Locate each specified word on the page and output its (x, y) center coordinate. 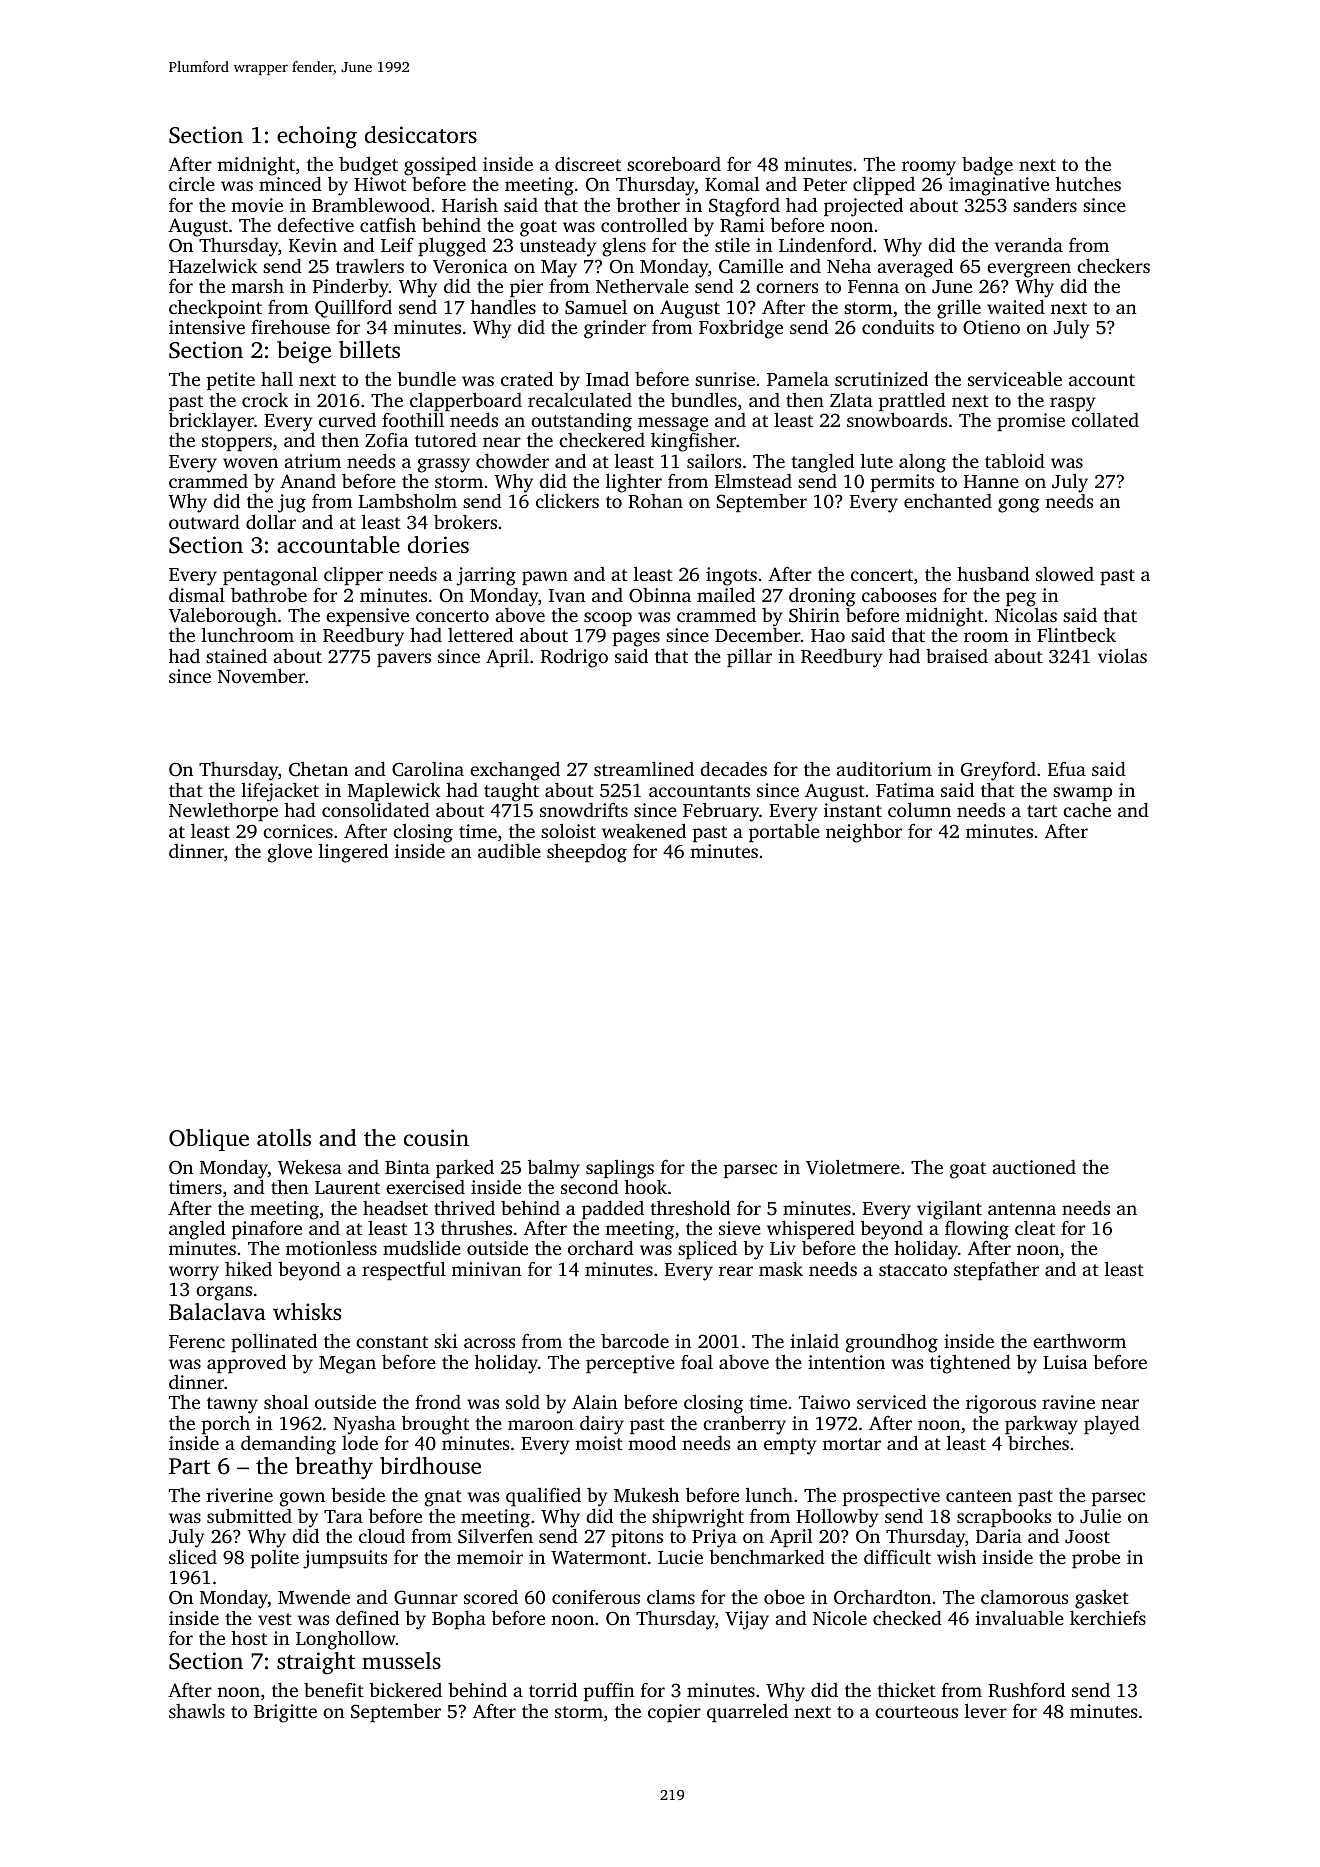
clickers (567, 501)
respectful (404, 1270)
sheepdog (587, 853)
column (919, 809)
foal (697, 1361)
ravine (1068, 1402)
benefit (334, 1689)
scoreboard (674, 163)
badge (987, 166)
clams (671, 1596)
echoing (317, 137)
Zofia (386, 439)
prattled (912, 401)
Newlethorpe (223, 812)
